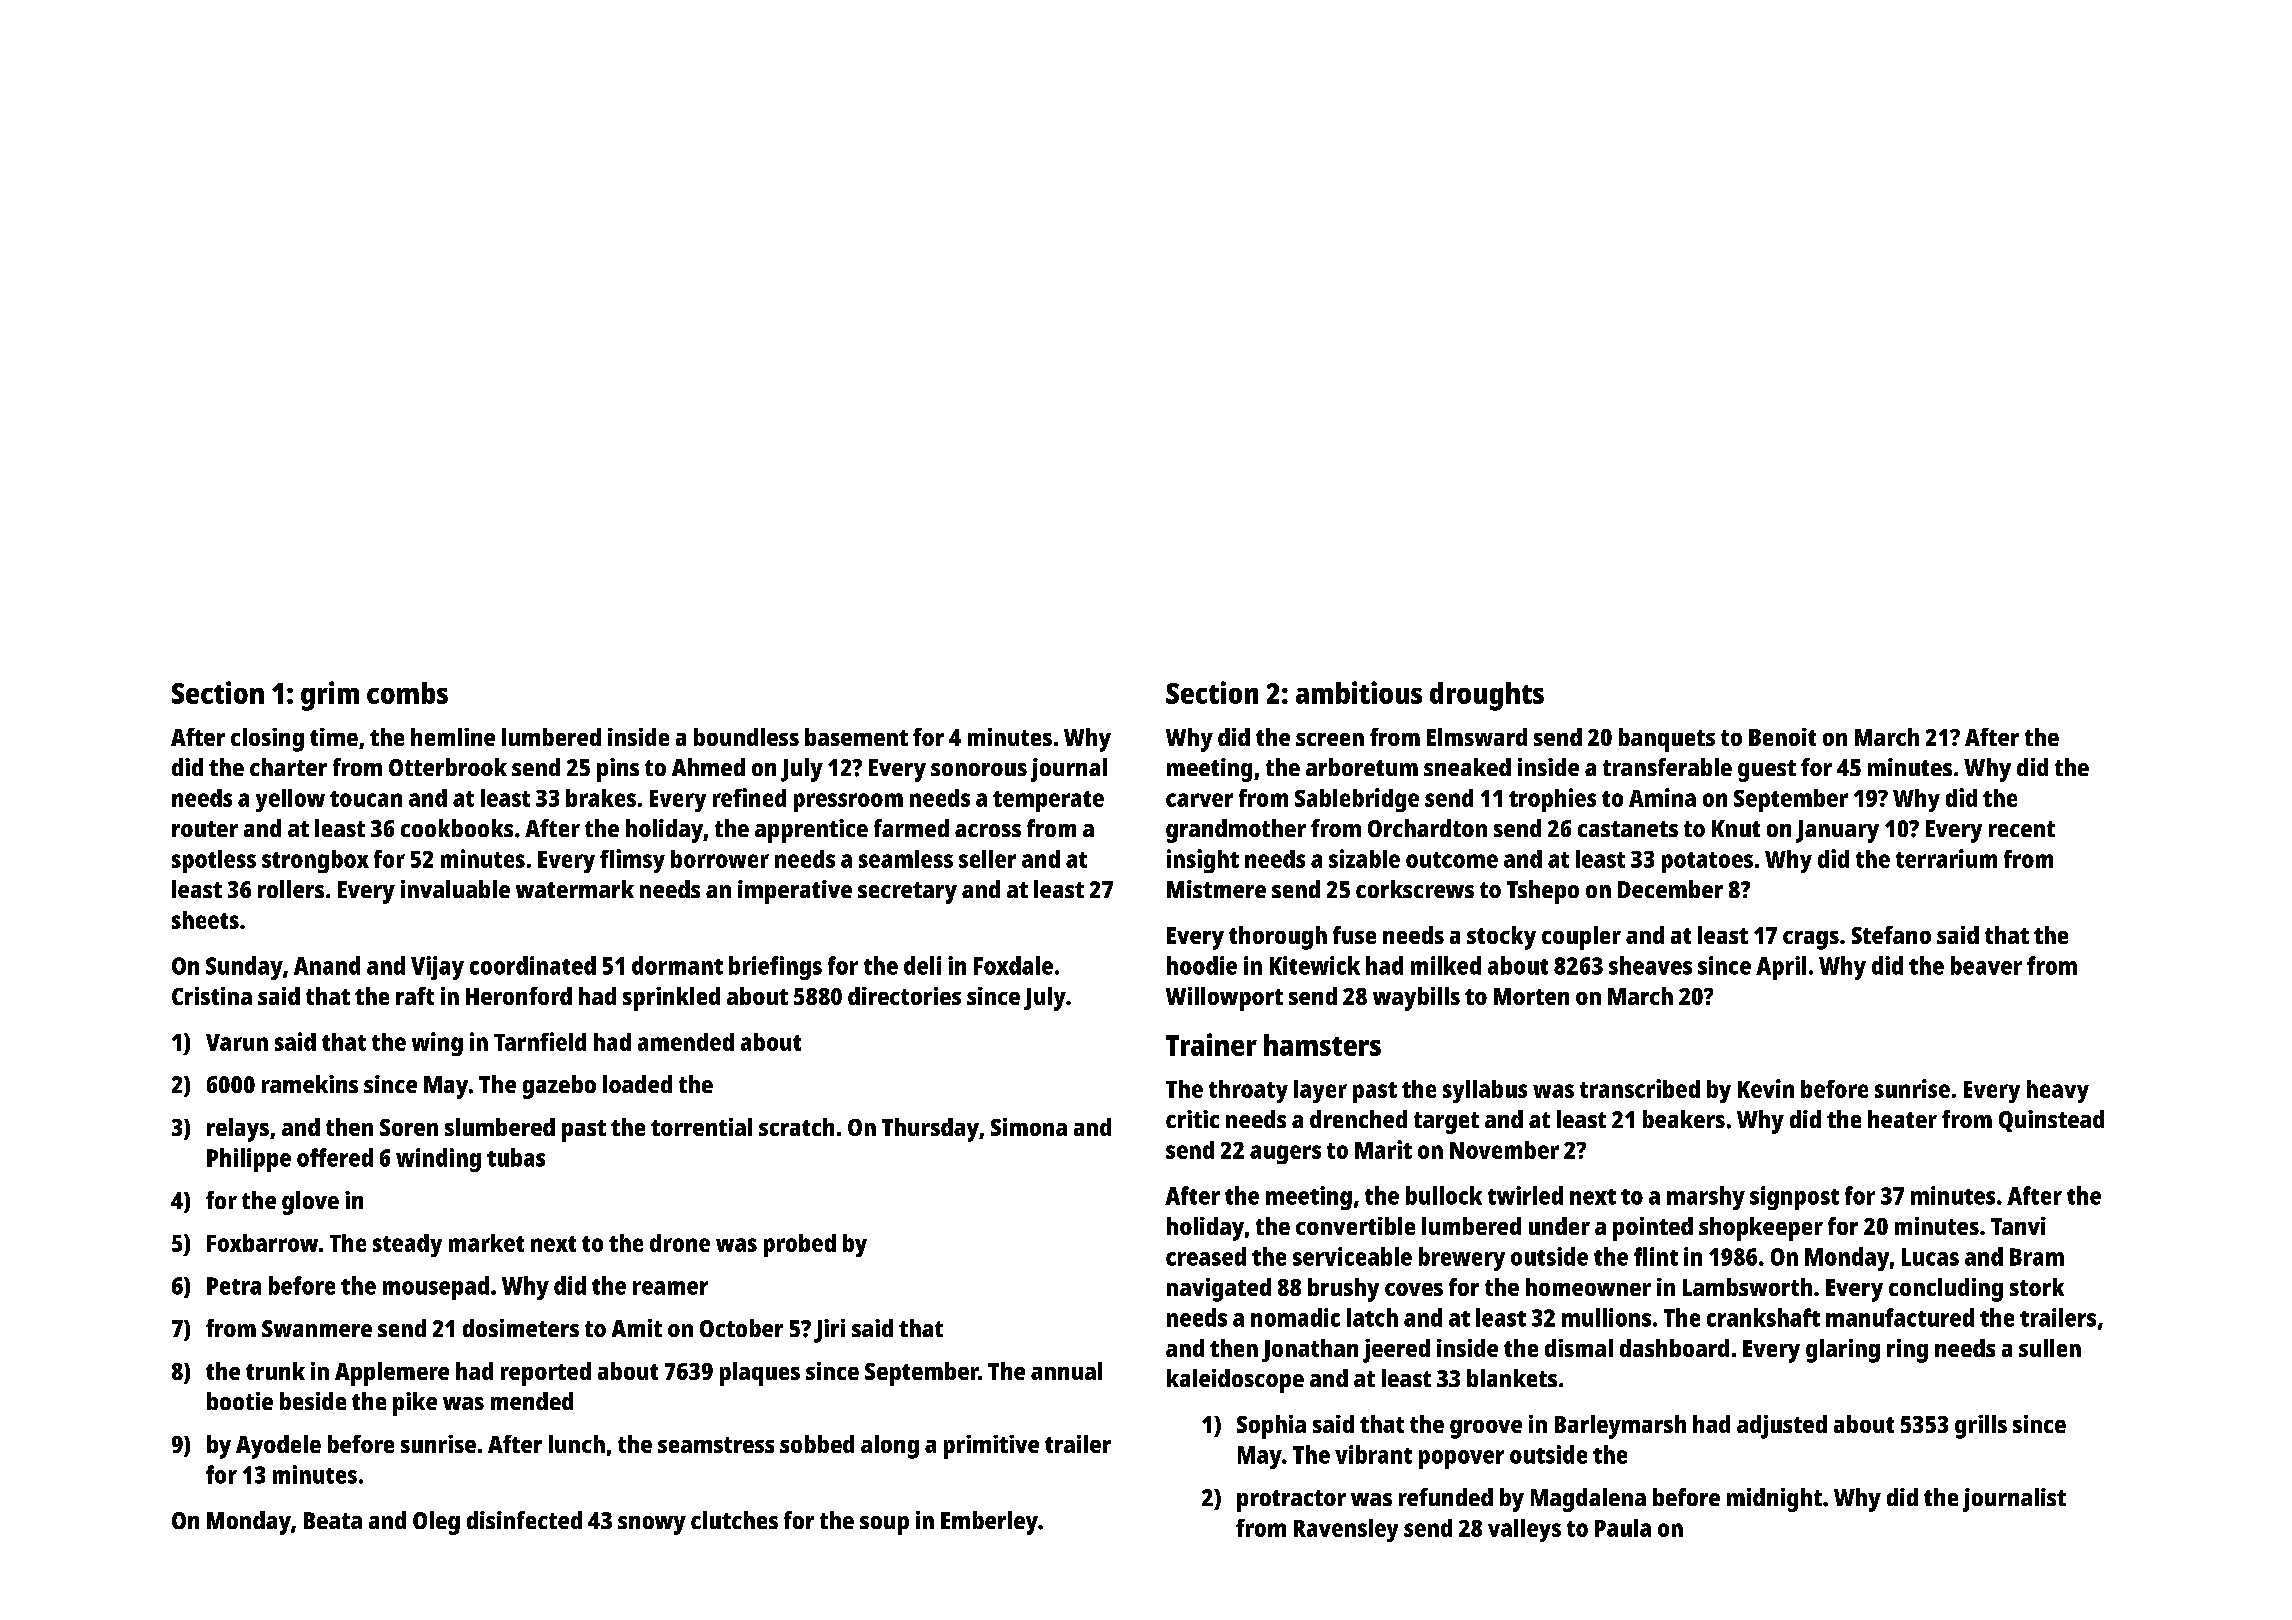 The image size is (2292, 1620). Describe the element at coordinates (1623, 1528) in the screenshot. I see `Paula` at that location.
